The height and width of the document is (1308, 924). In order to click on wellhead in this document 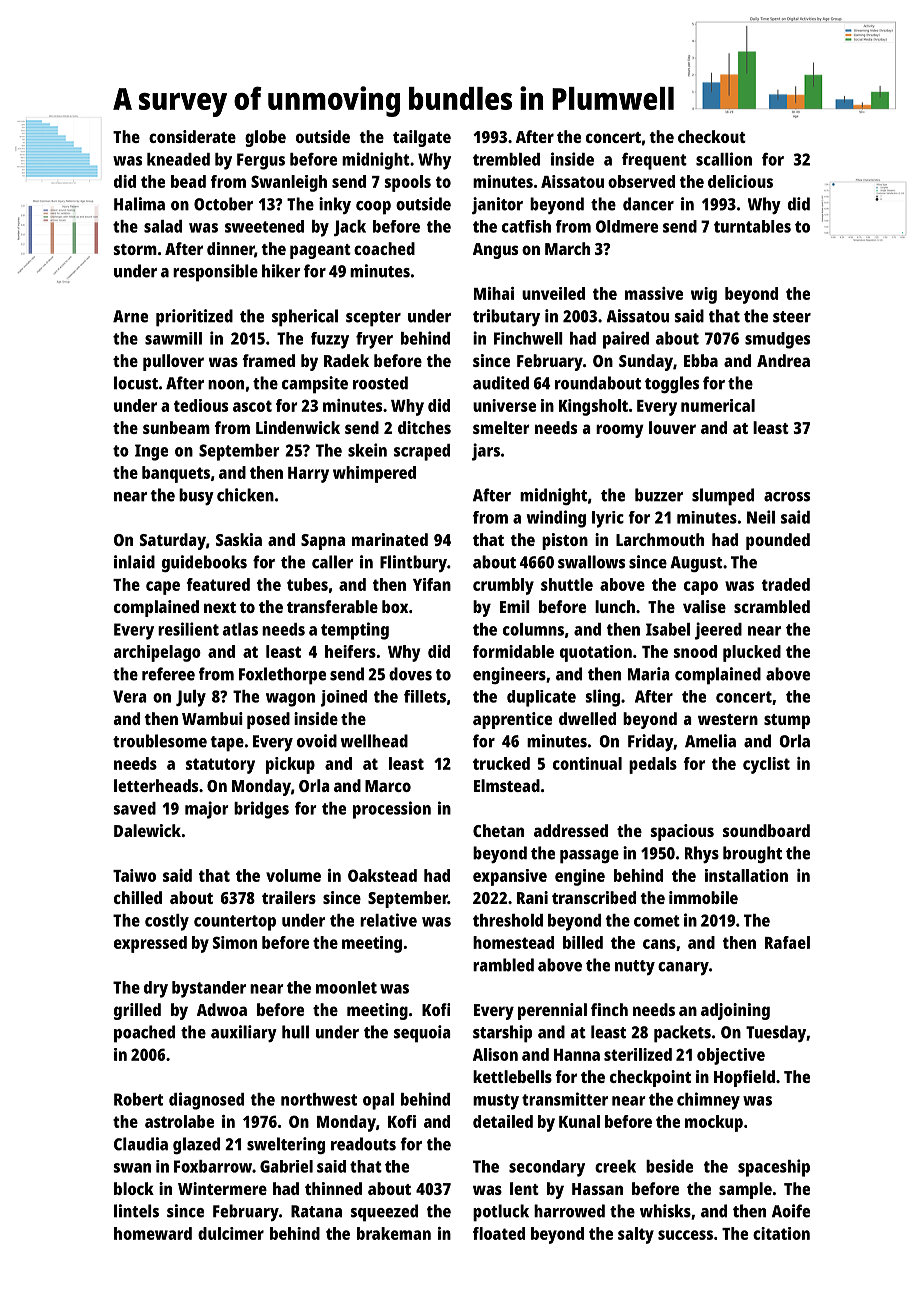, I will do `click(374, 741)`.
